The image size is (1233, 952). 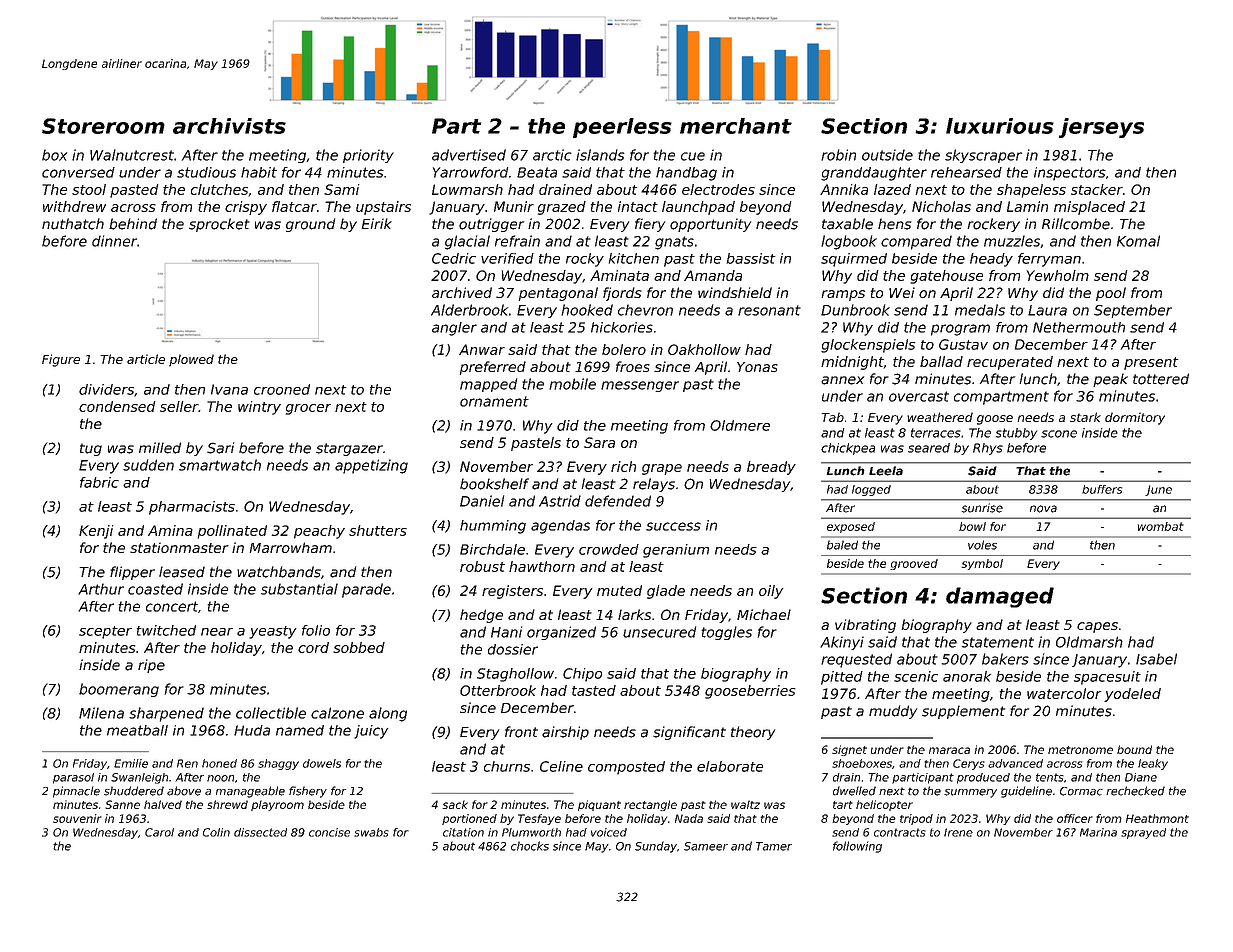 What do you see at coordinates (1111, 294) in the page?
I see `pool` at bounding box center [1111, 294].
